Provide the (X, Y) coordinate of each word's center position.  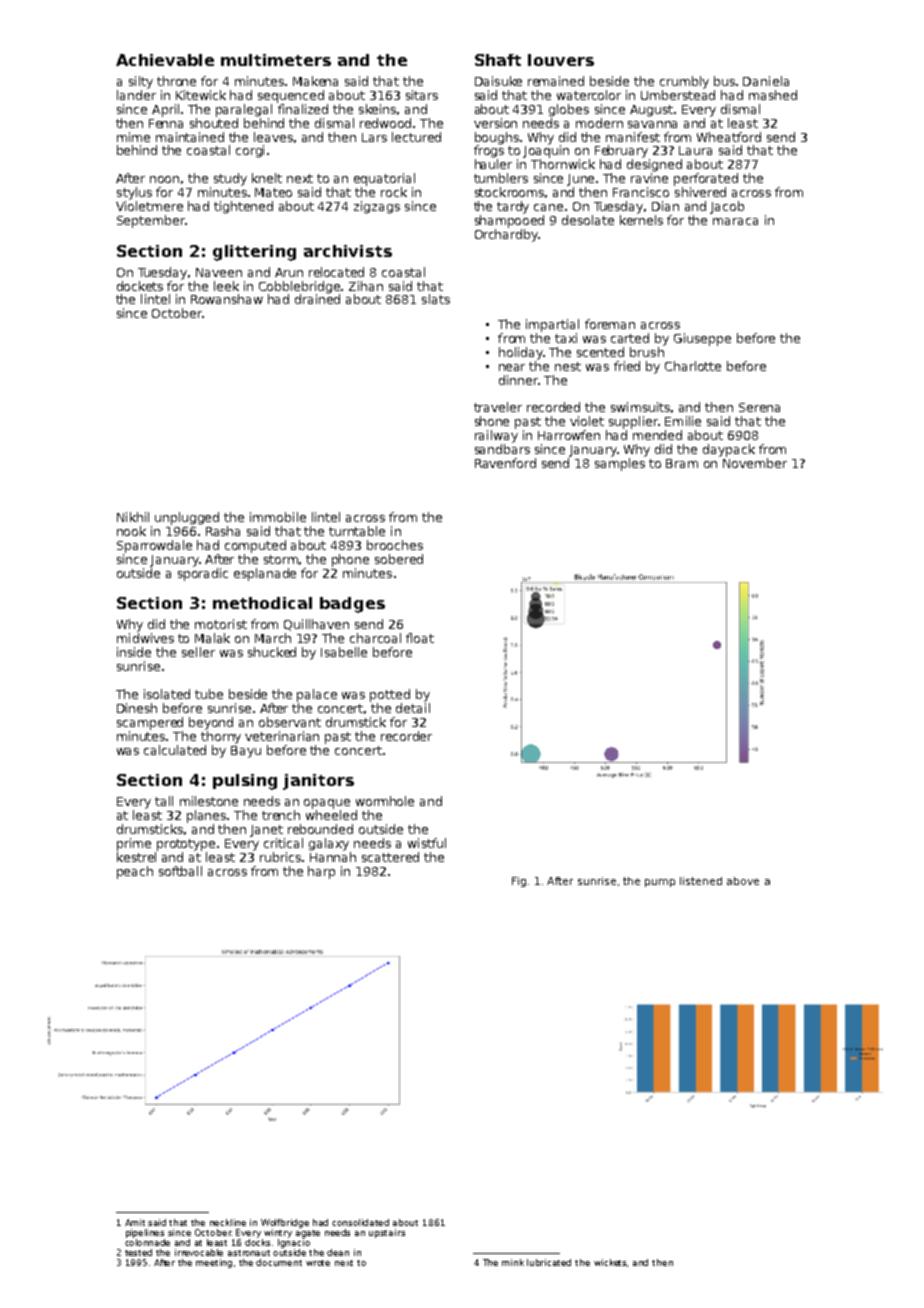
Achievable (165, 60)
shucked (272, 652)
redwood (385, 123)
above (743, 881)
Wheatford (729, 137)
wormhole (385, 801)
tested (138, 1252)
